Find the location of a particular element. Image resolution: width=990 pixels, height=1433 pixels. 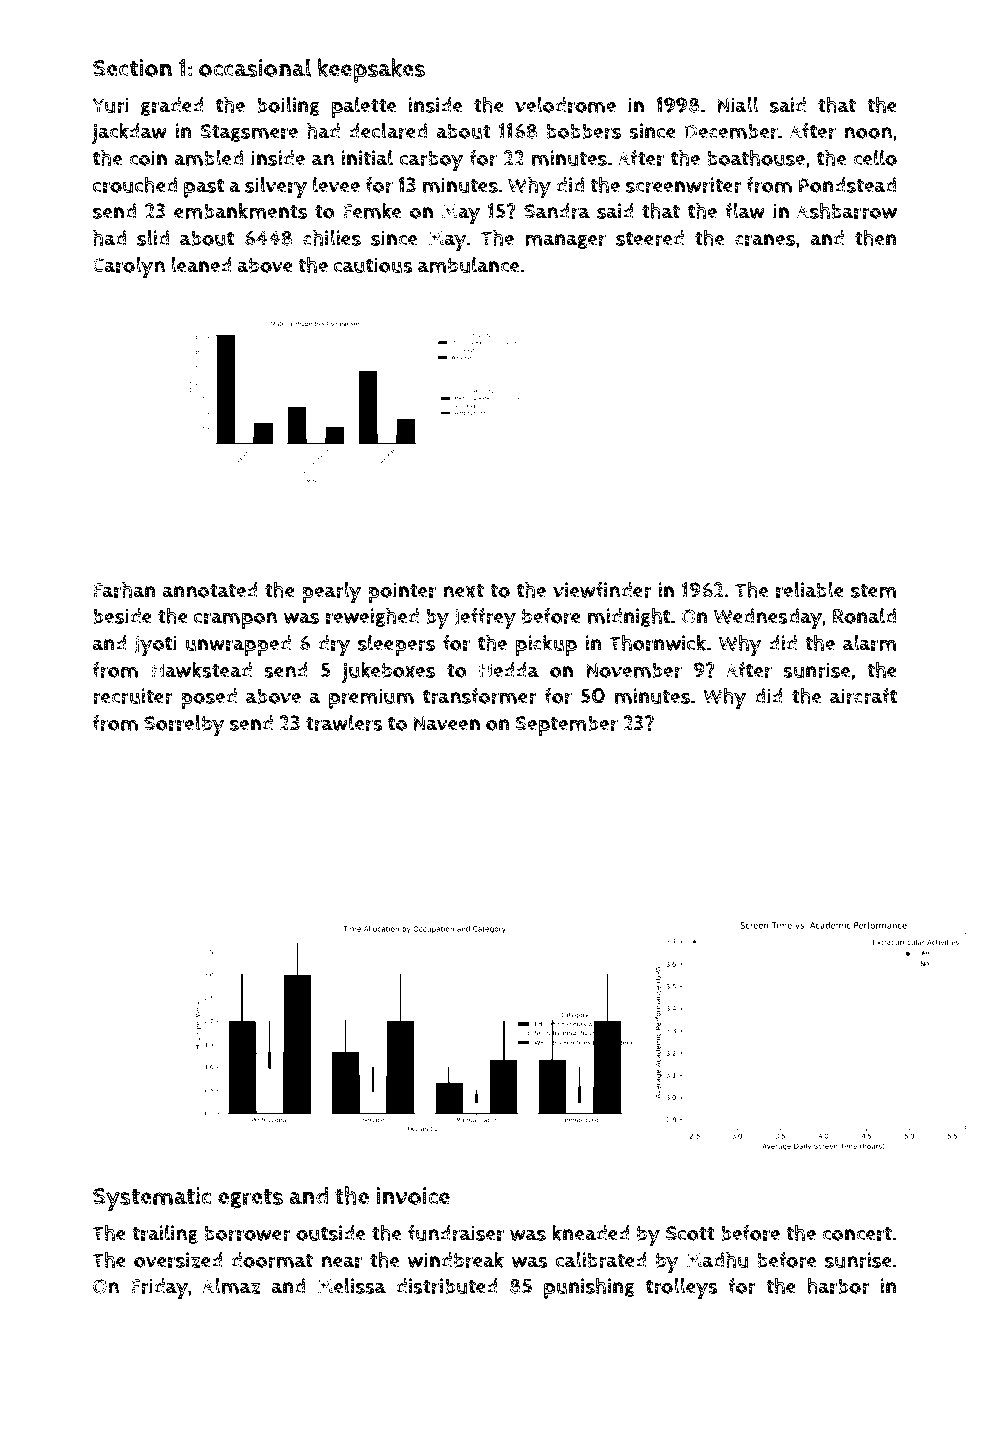

then is located at coordinates (876, 237).
